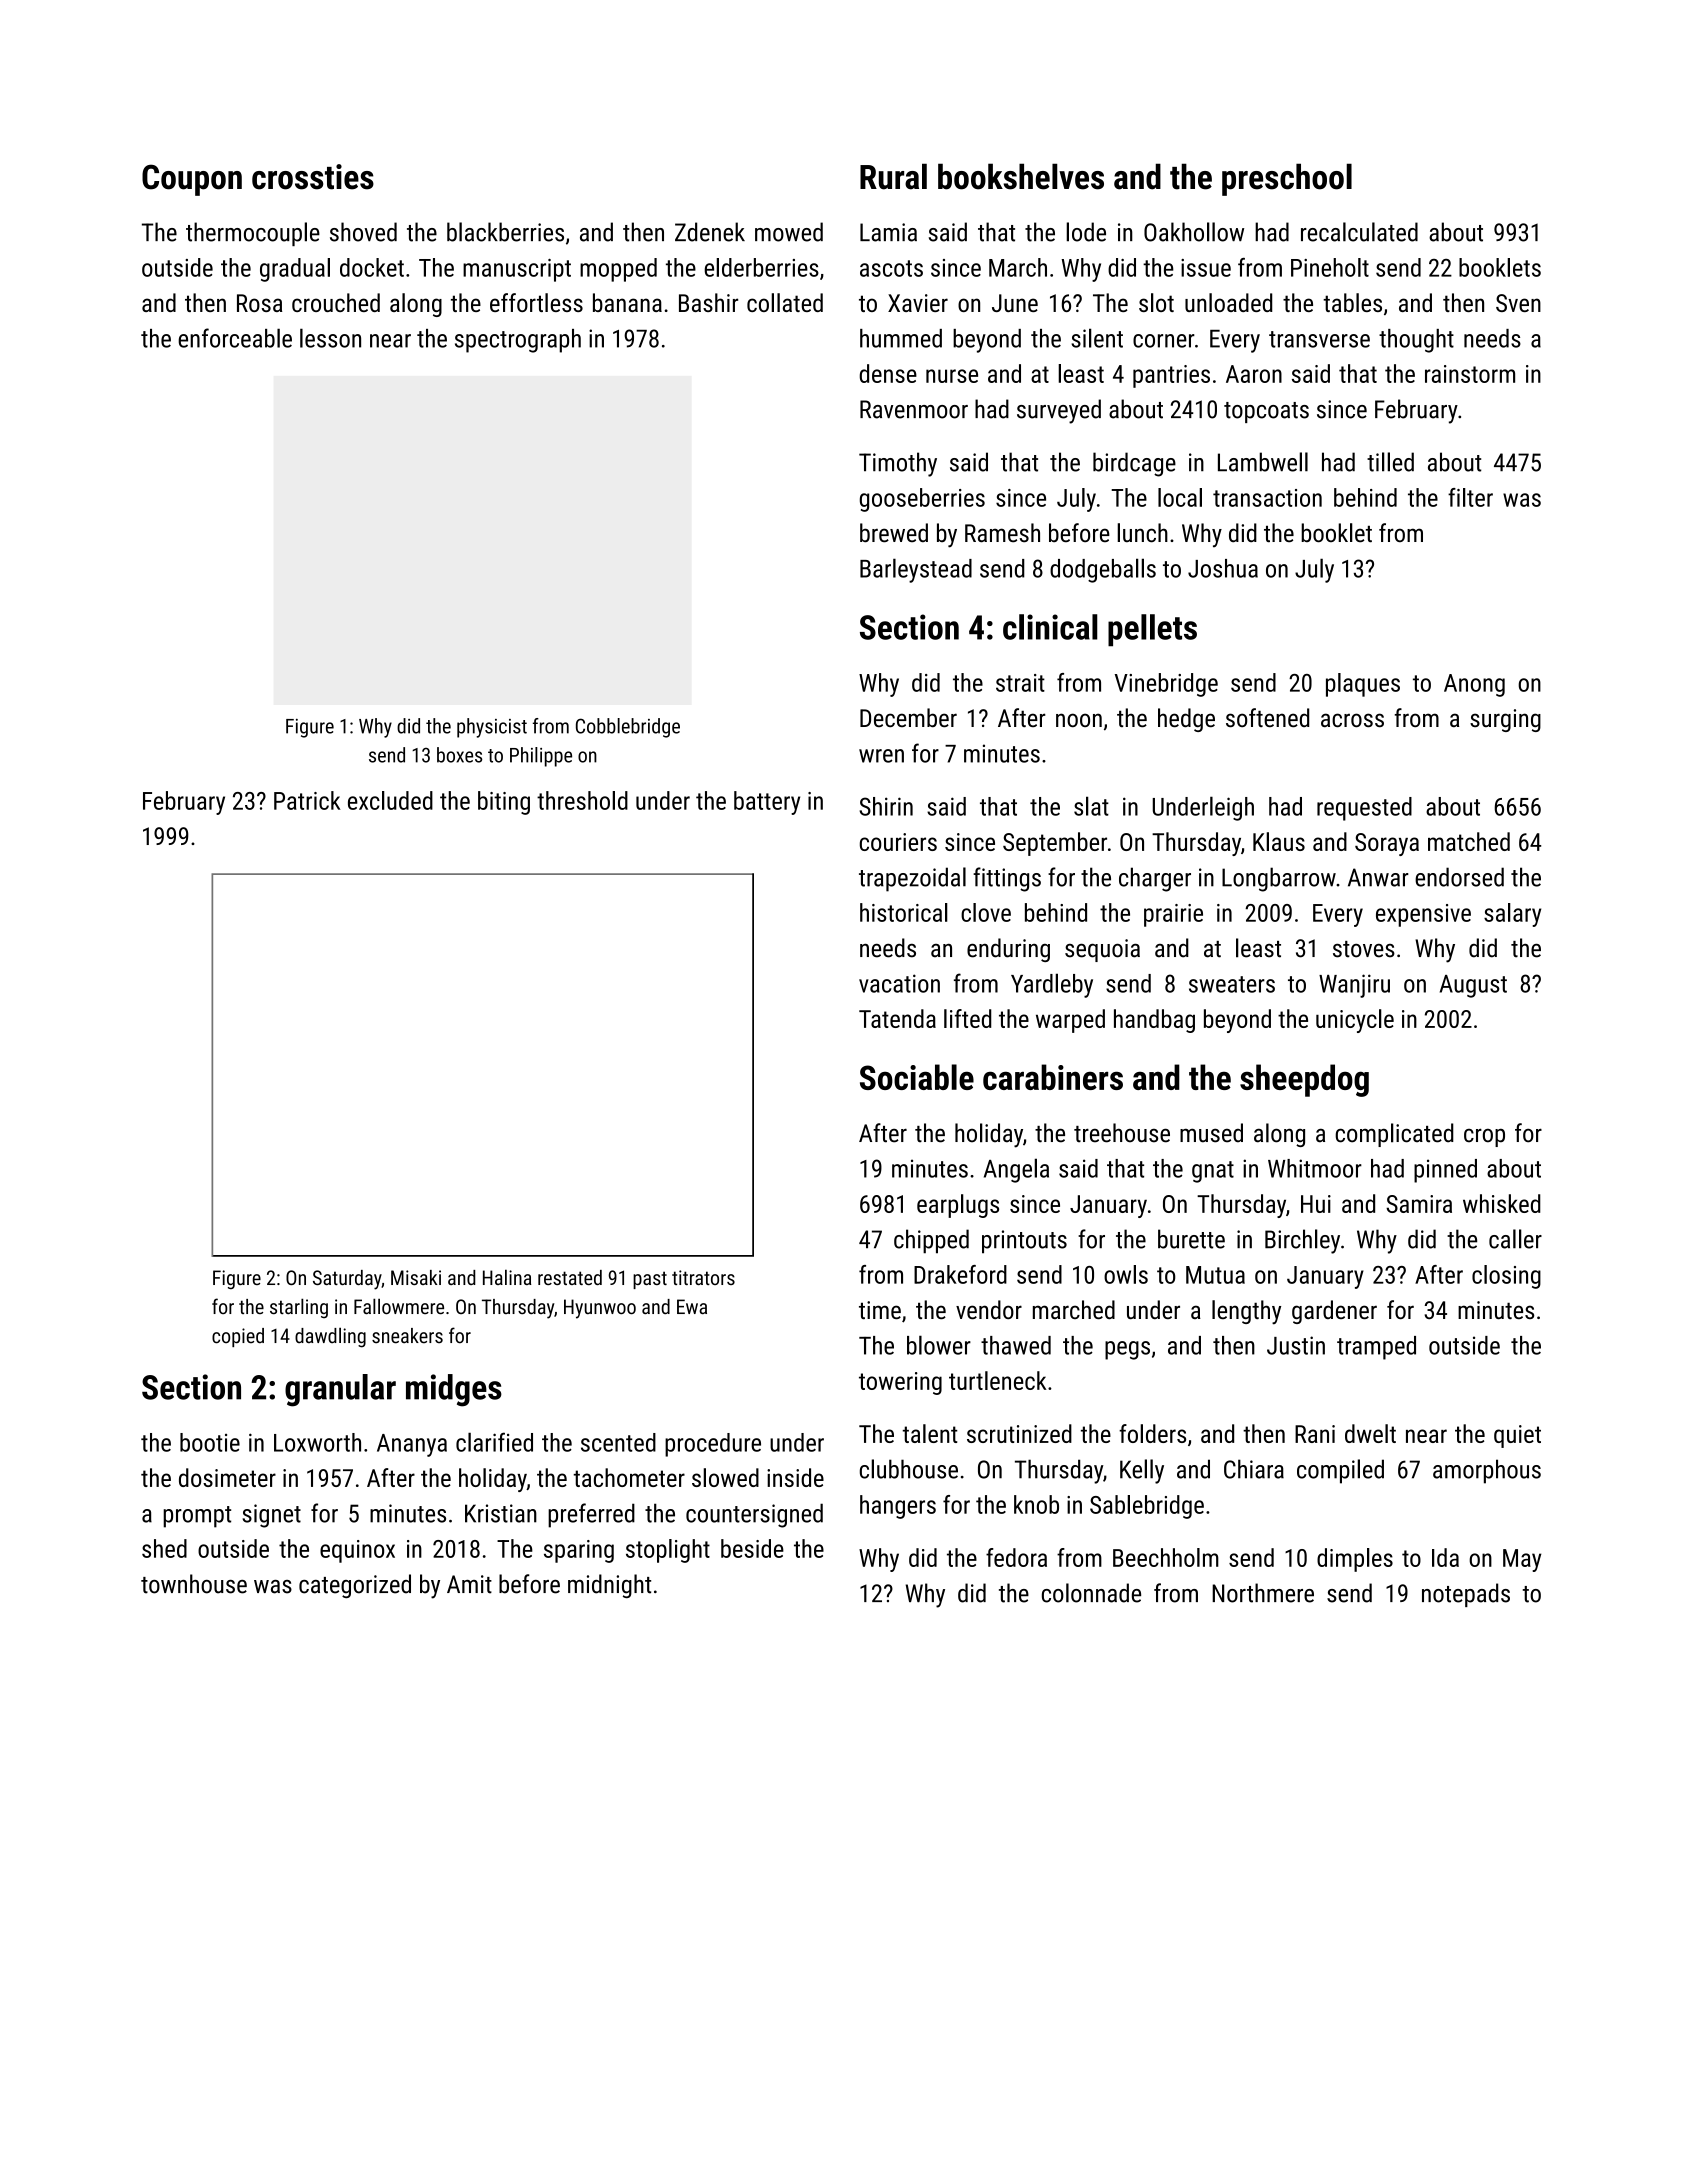 This page has height=2178, width=1683. I want to click on biting, so click(504, 803).
